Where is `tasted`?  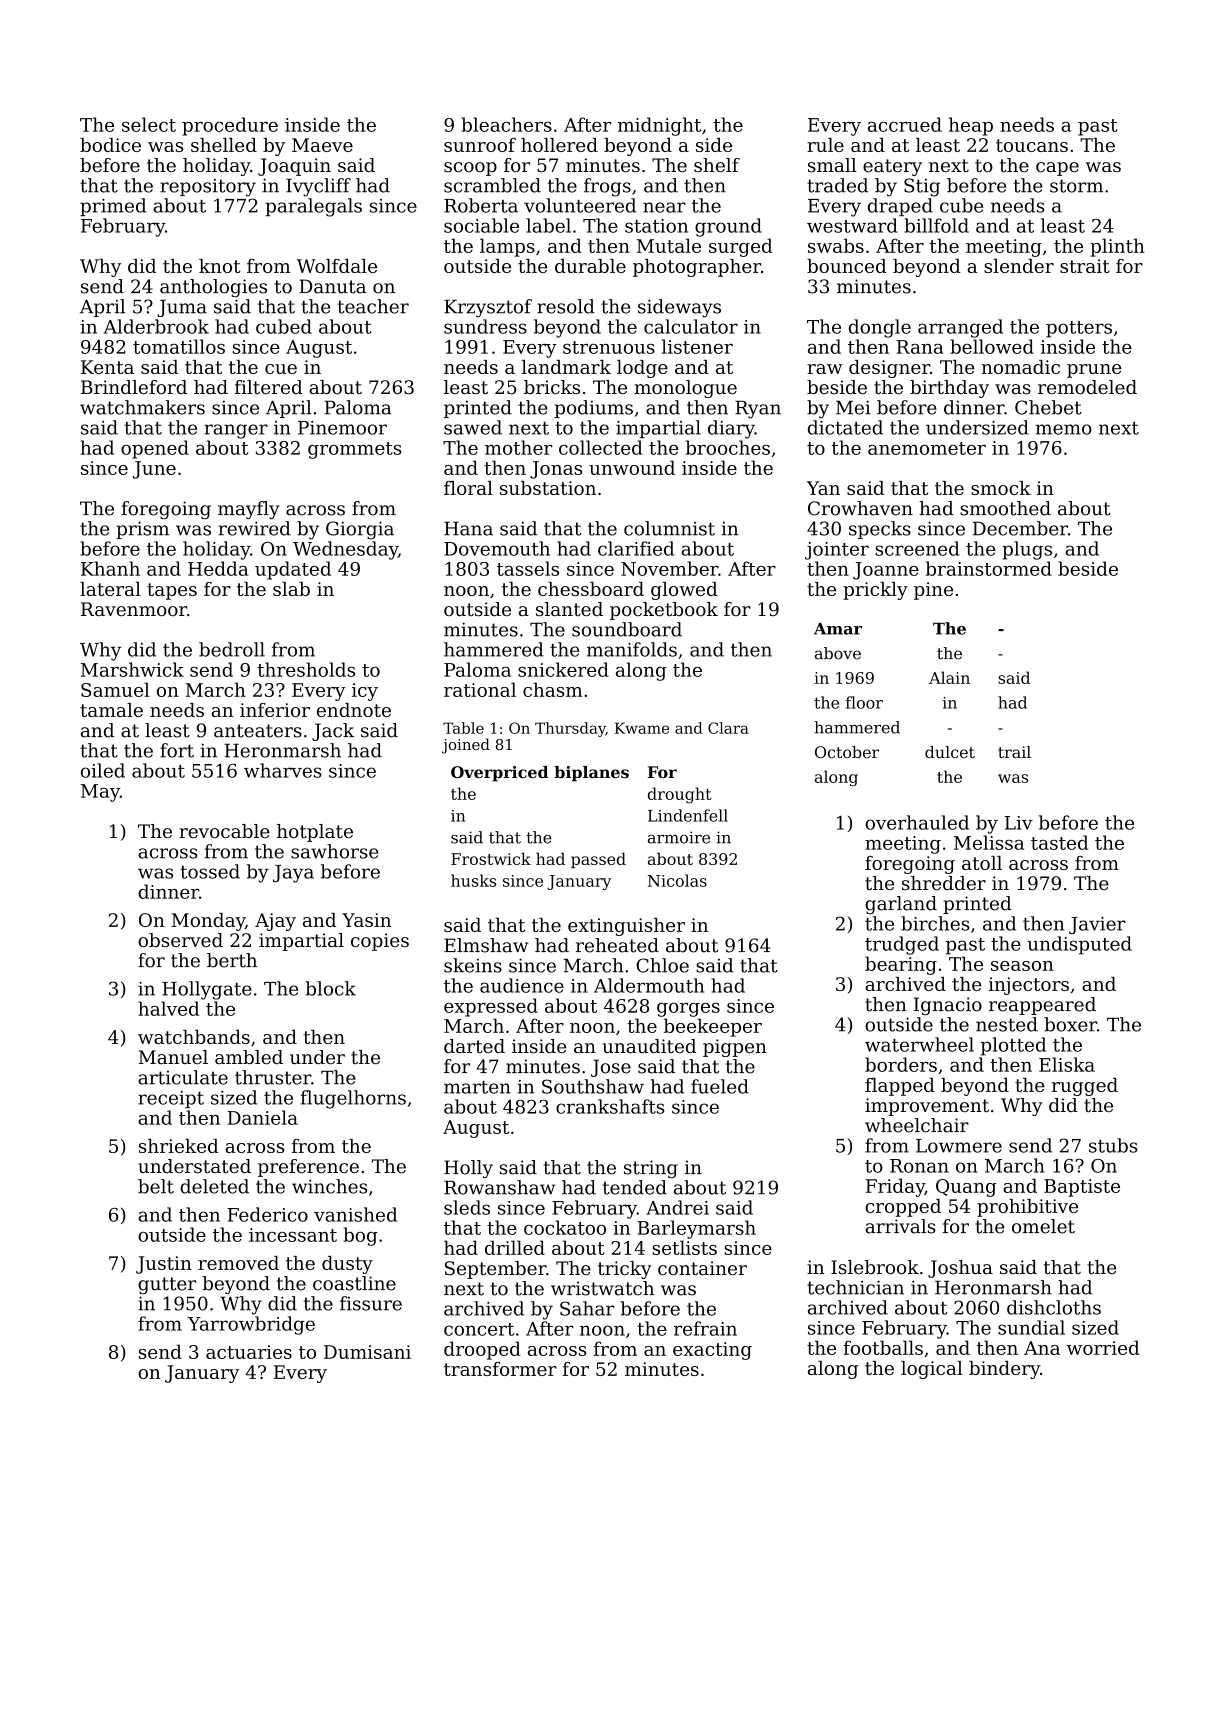 tasted is located at coordinates (1059, 842).
